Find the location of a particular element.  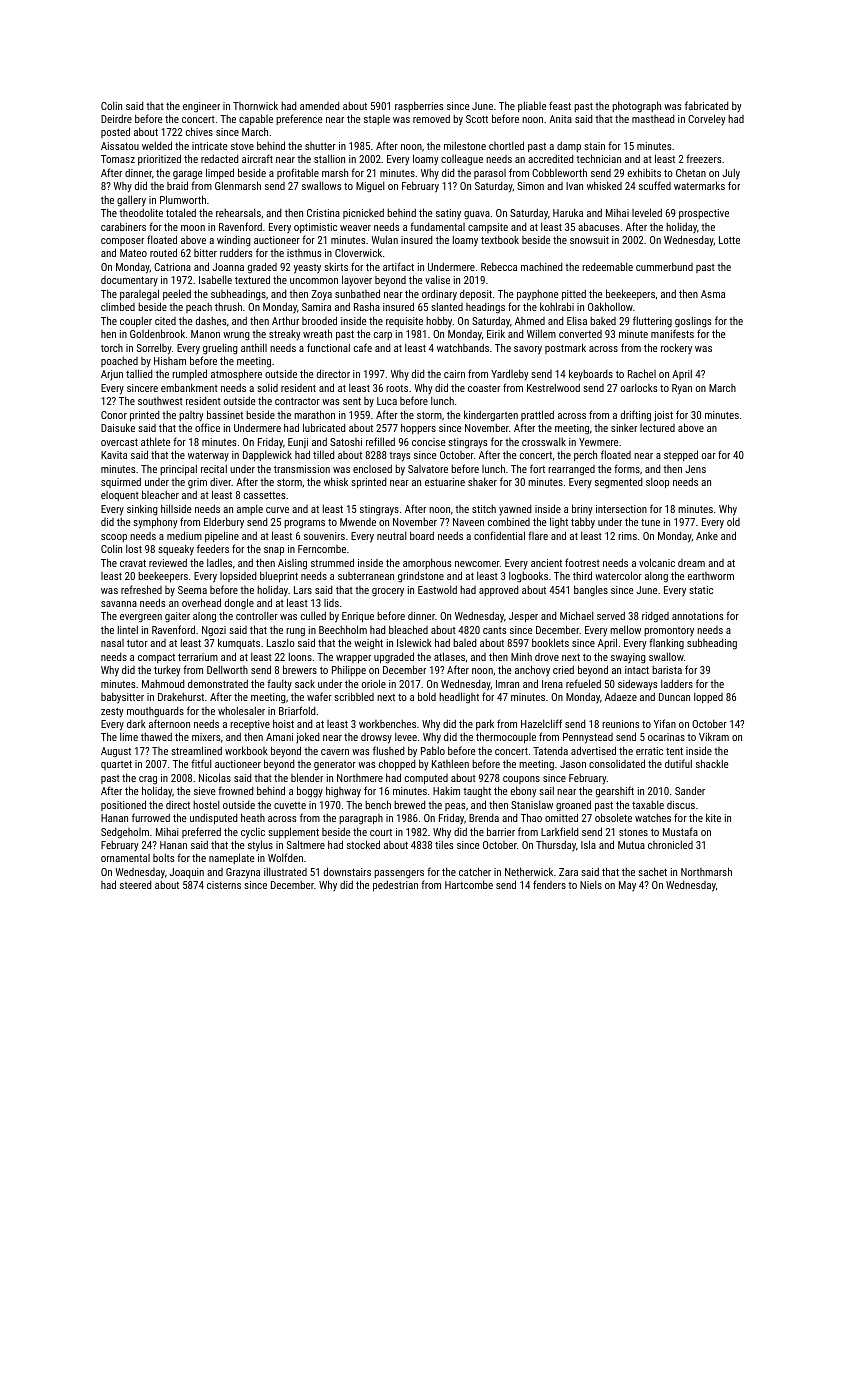

sachet is located at coordinates (652, 871).
